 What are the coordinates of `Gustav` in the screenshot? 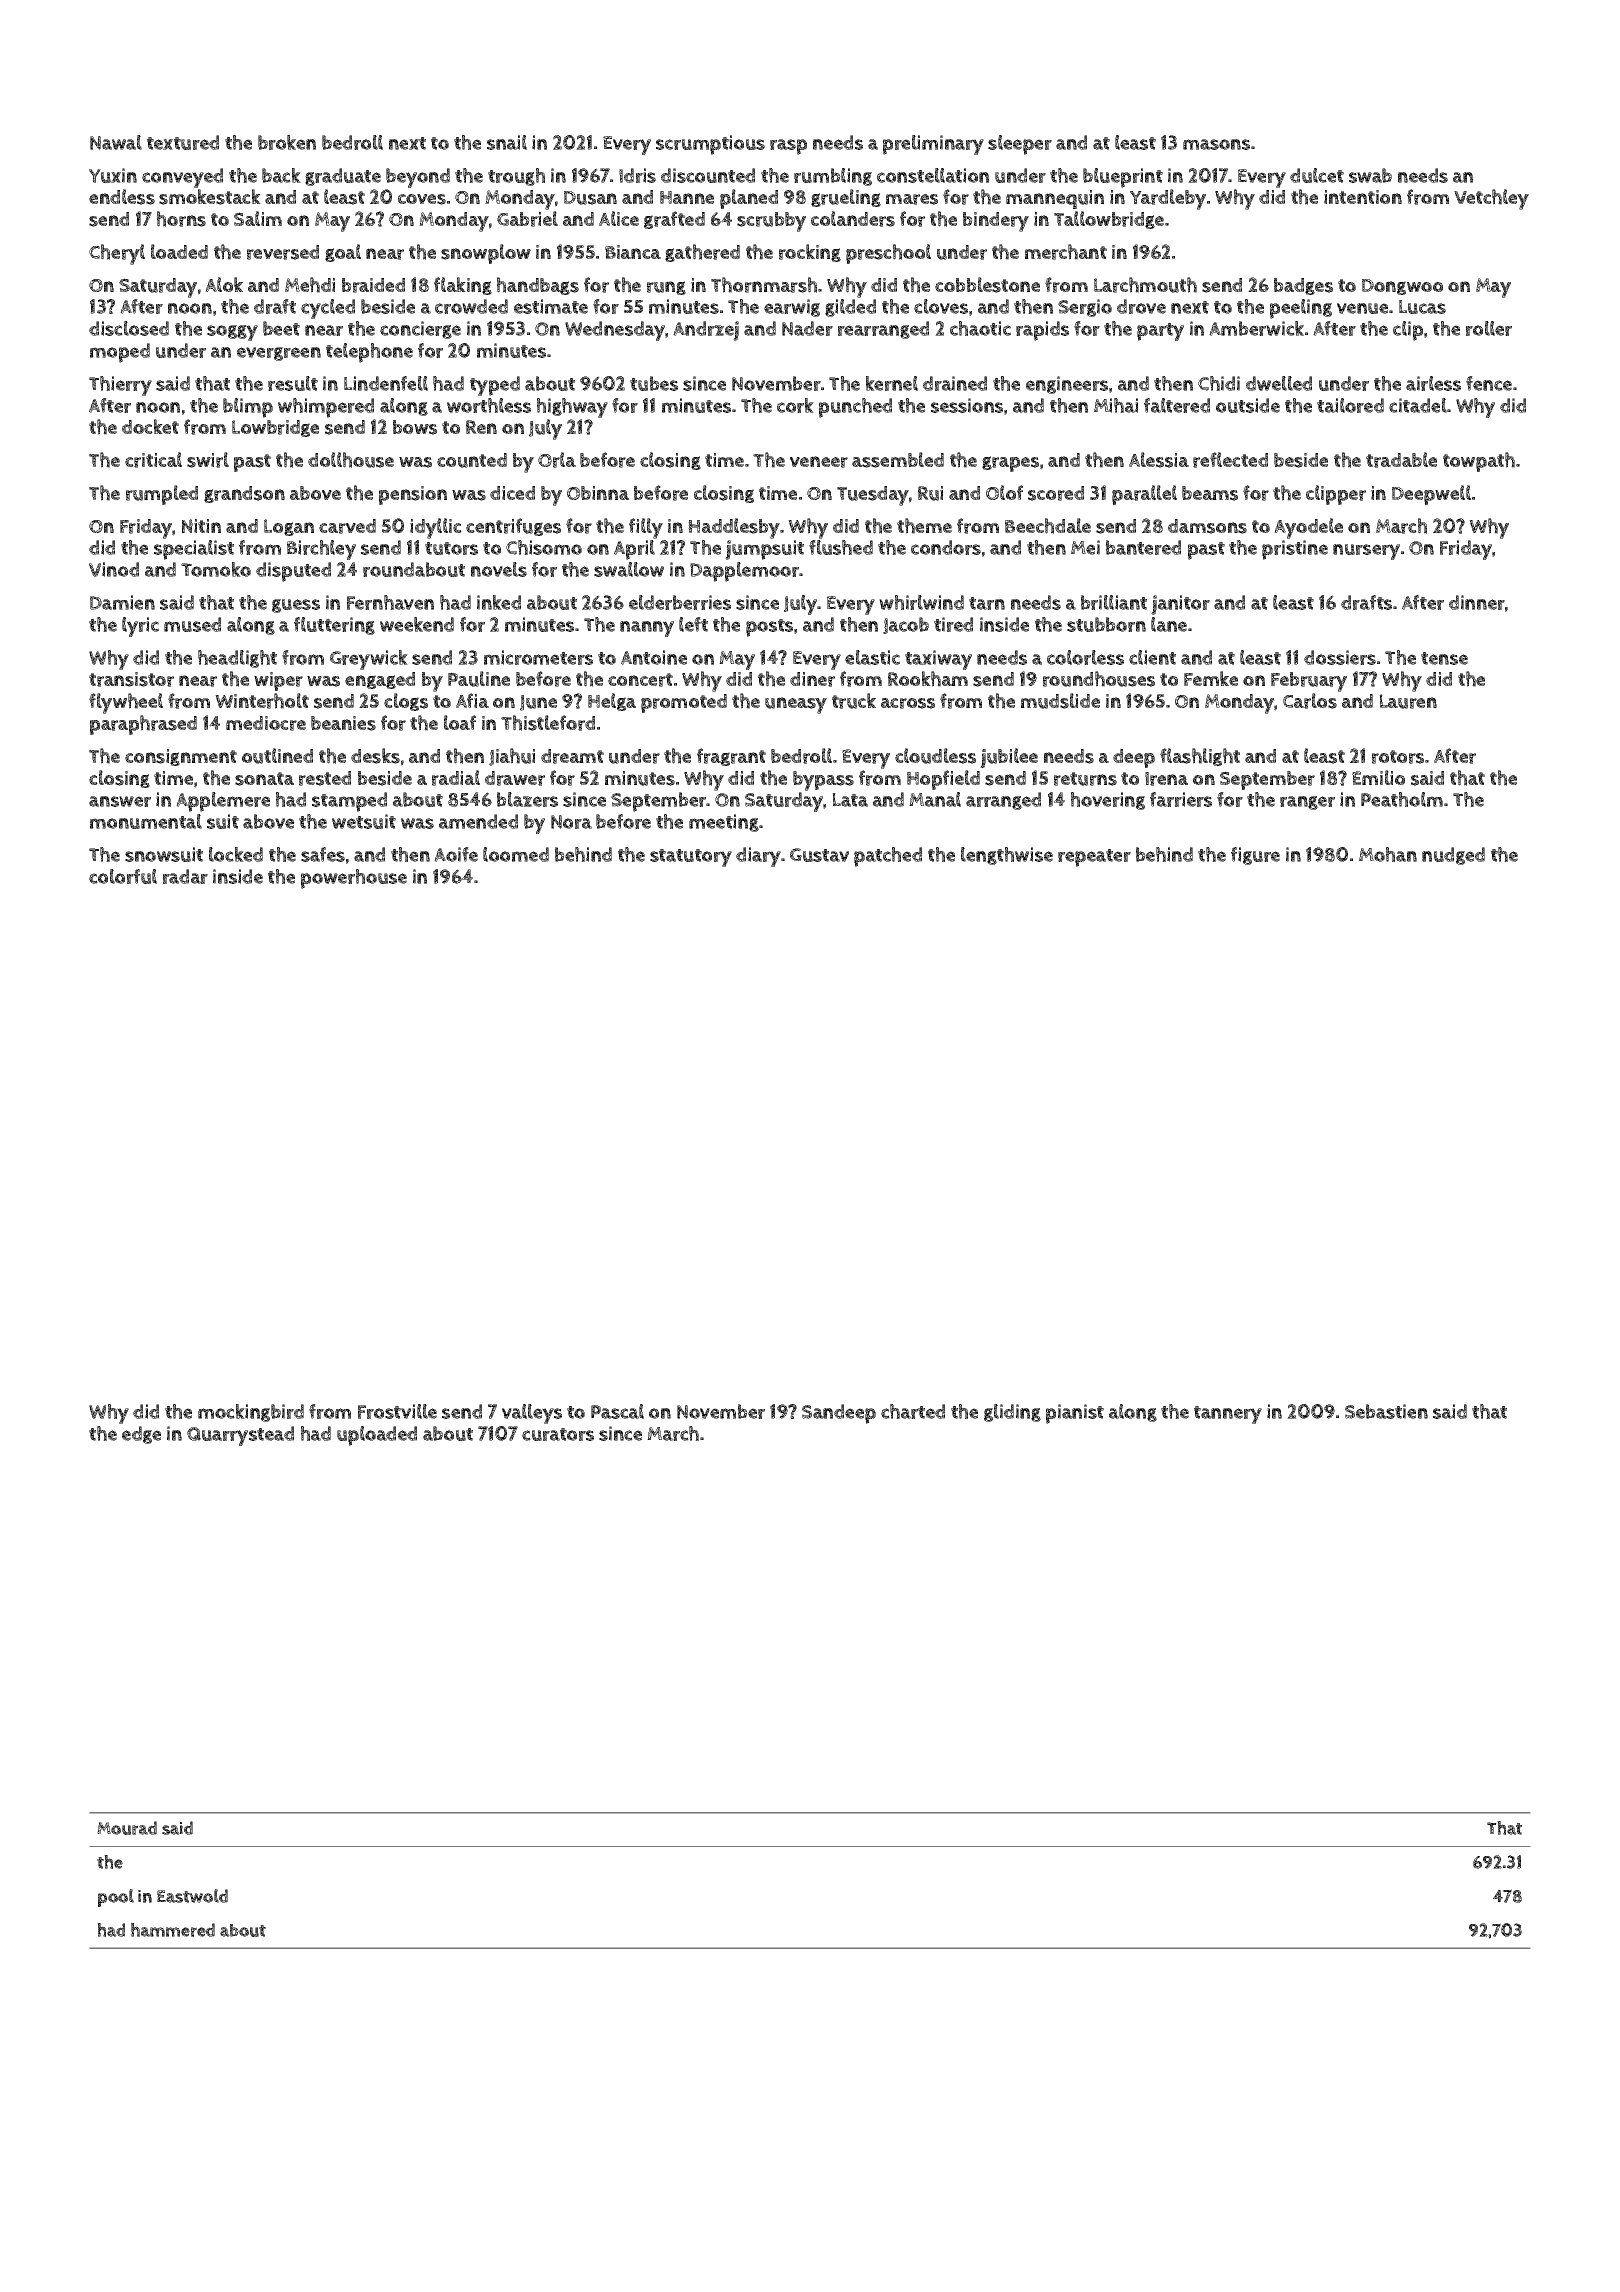 It's located at (819, 855).
